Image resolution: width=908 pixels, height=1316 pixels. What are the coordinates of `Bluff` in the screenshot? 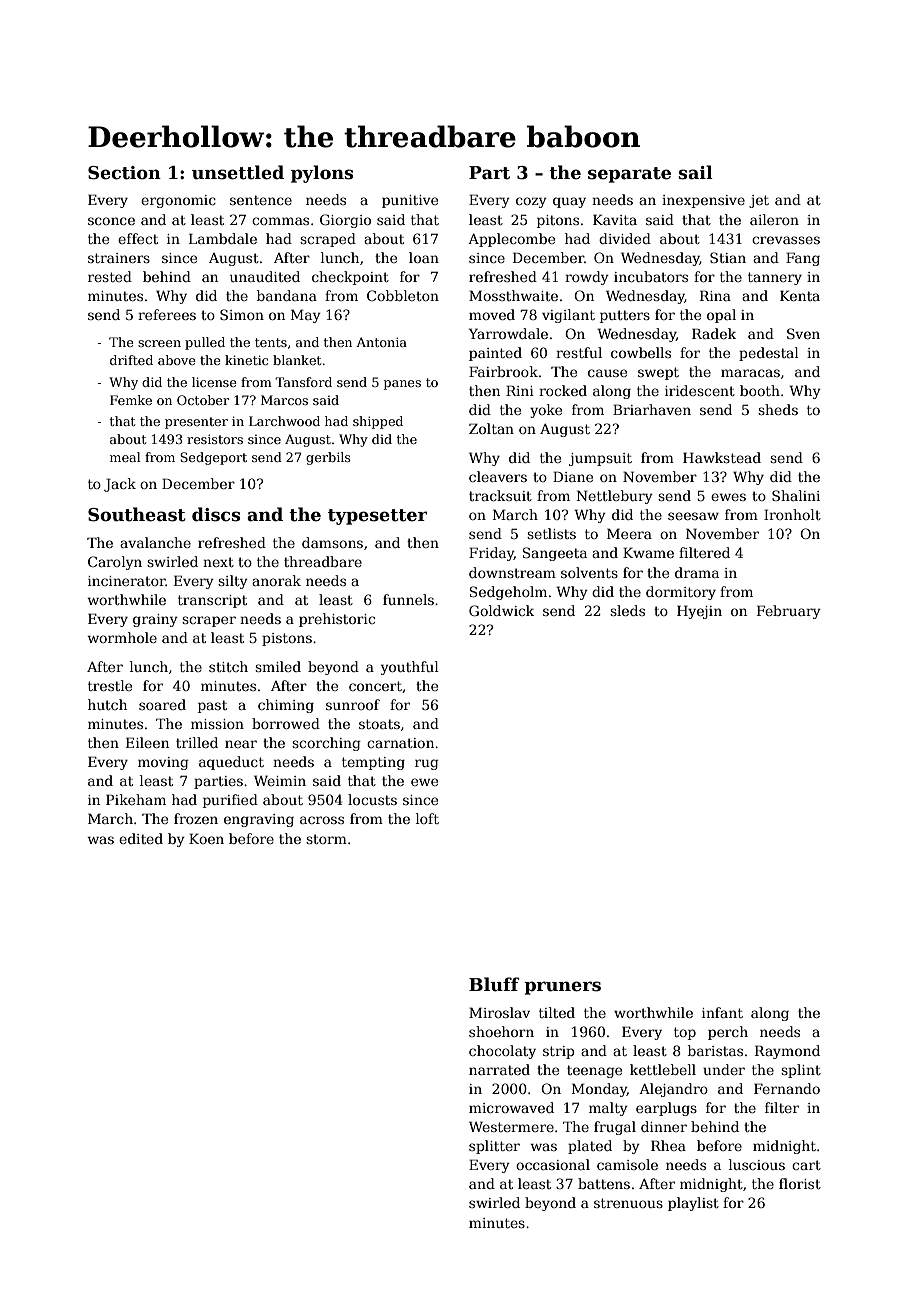 It's located at (494, 984).
